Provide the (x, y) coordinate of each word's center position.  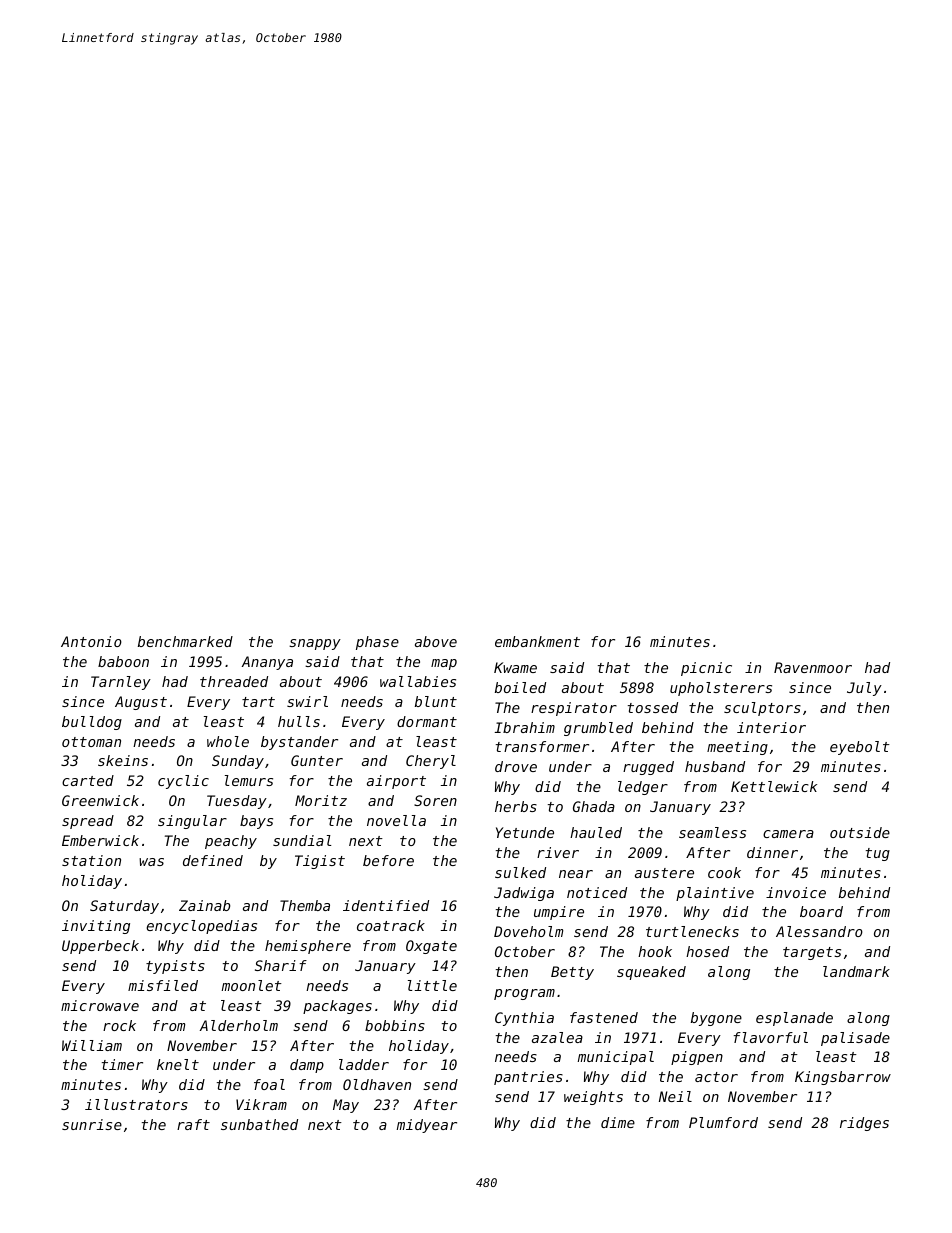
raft (193, 1124)
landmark (856, 971)
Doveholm (528, 931)
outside (860, 832)
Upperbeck (100, 947)
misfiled (163, 985)
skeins (123, 760)
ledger (643, 788)
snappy (315, 644)
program (524, 994)
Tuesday (237, 802)
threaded (234, 681)
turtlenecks (692, 931)
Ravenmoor (813, 667)
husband (715, 766)
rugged (648, 768)
